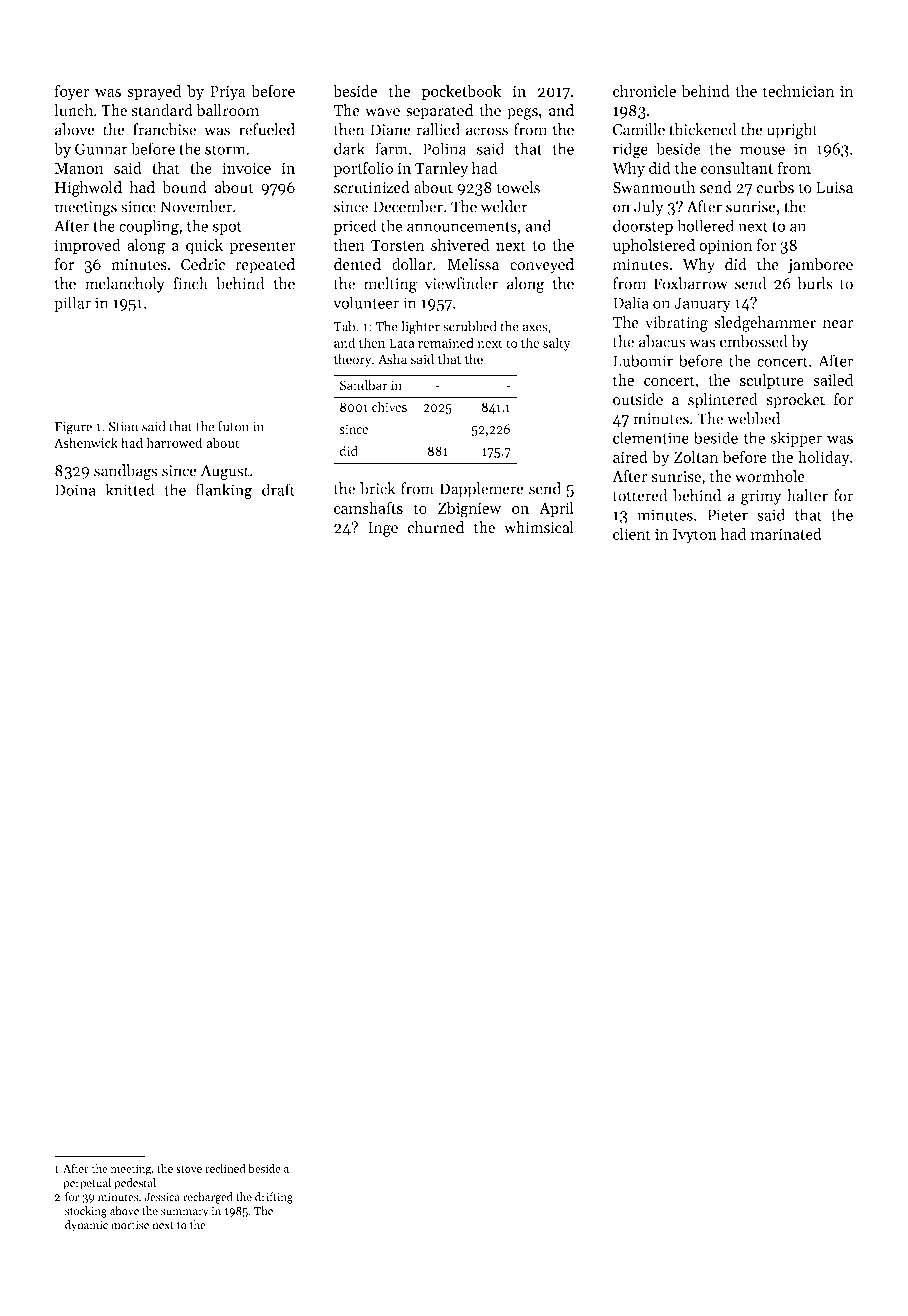 Image resolution: width=908 pixels, height=1316 pixels. I want to click on Ivyton, so click(695, 536).
